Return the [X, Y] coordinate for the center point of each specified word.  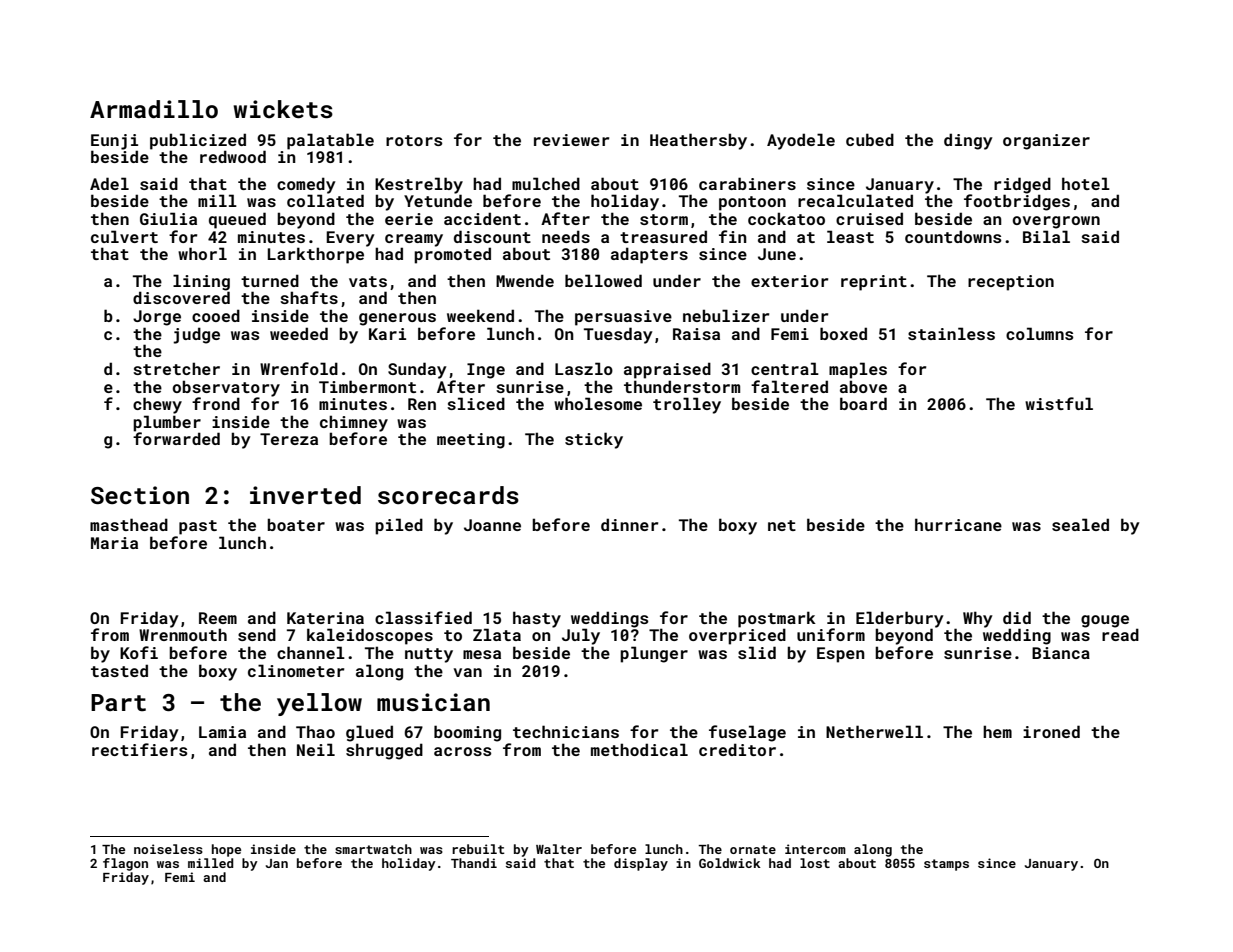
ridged [1022, 185]
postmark [777, 619]
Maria [114, 543]
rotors [414, 140]
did [1017, 617]
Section [140, 495]
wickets [283, 109]
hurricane [958, 524]
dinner [629, 524]
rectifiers [139, 749]
